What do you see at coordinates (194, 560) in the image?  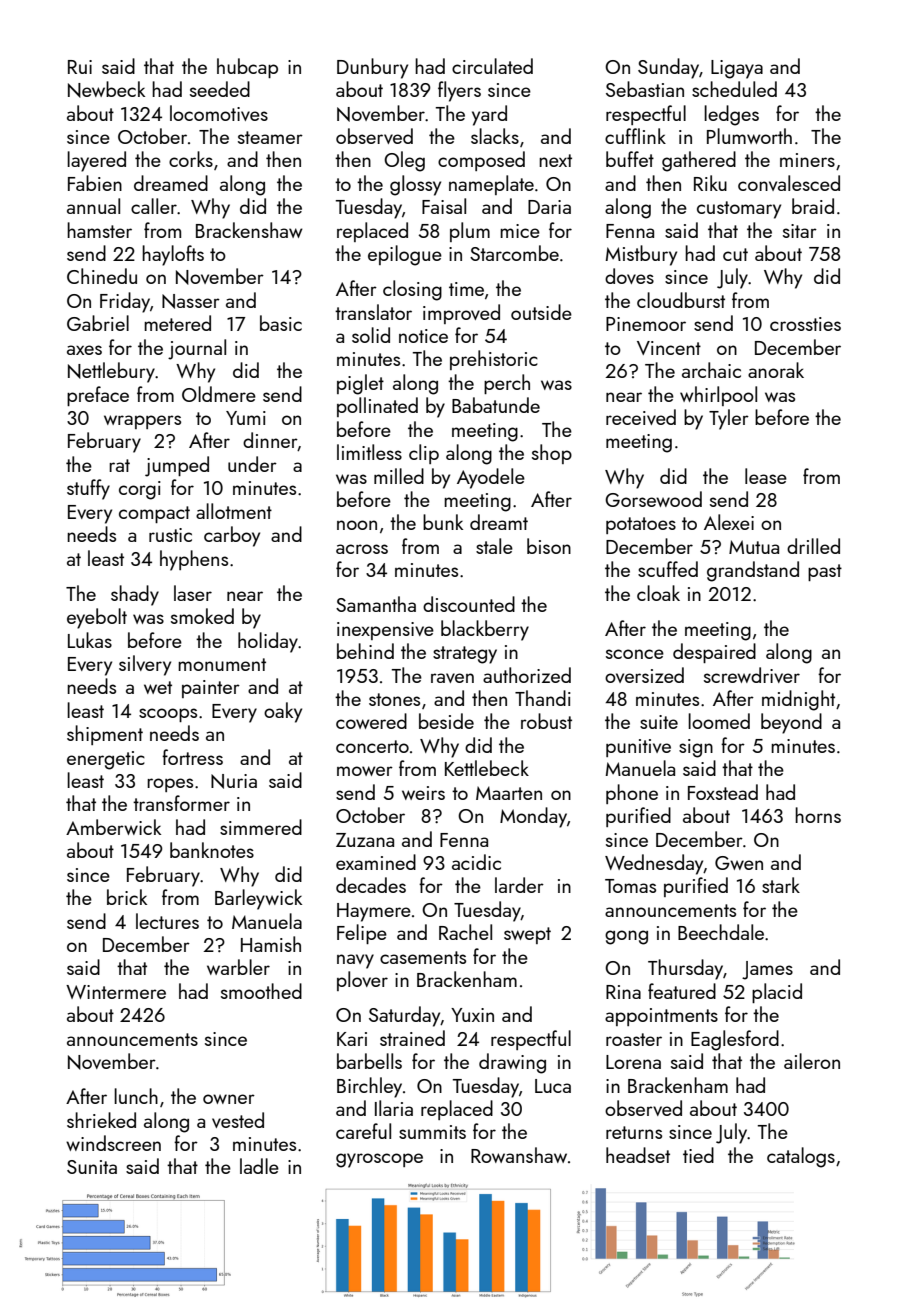 I see `hyphens` at bounding box center [194, 560].
